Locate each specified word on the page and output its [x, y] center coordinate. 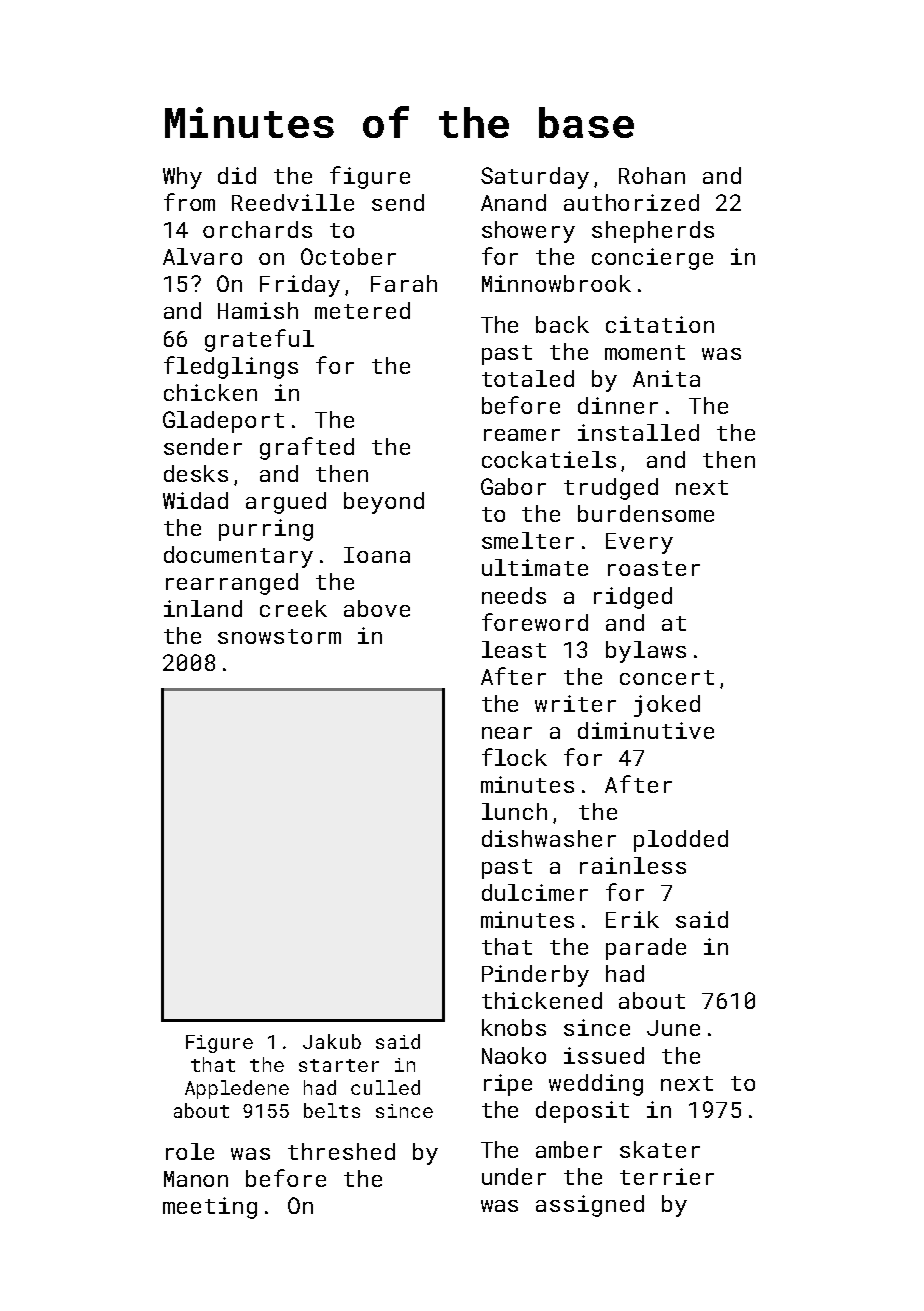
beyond [384, 503]
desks [196, 473]
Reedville [293, 202]
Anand [513, 202]
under [514, 1176]
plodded [681, 841]
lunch [514, 811]
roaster [654, 568]
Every [639, 543]
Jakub [332, 1041]
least [514, 649]
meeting [210, 1208]
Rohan [652, 175]
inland [203, 608]
